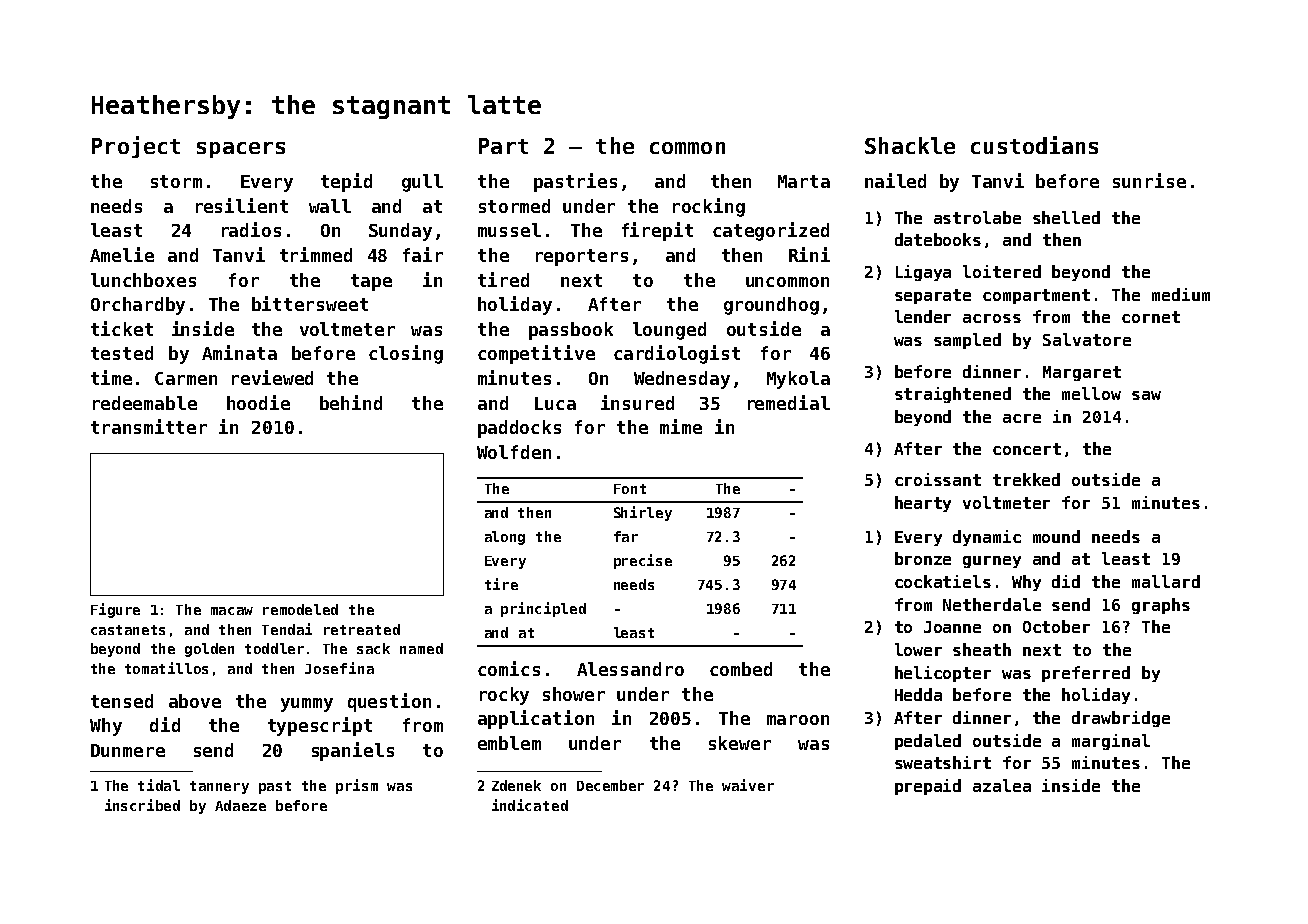 This image has width=1308, height=924. I want to click on saw, so click(1146, 395).
